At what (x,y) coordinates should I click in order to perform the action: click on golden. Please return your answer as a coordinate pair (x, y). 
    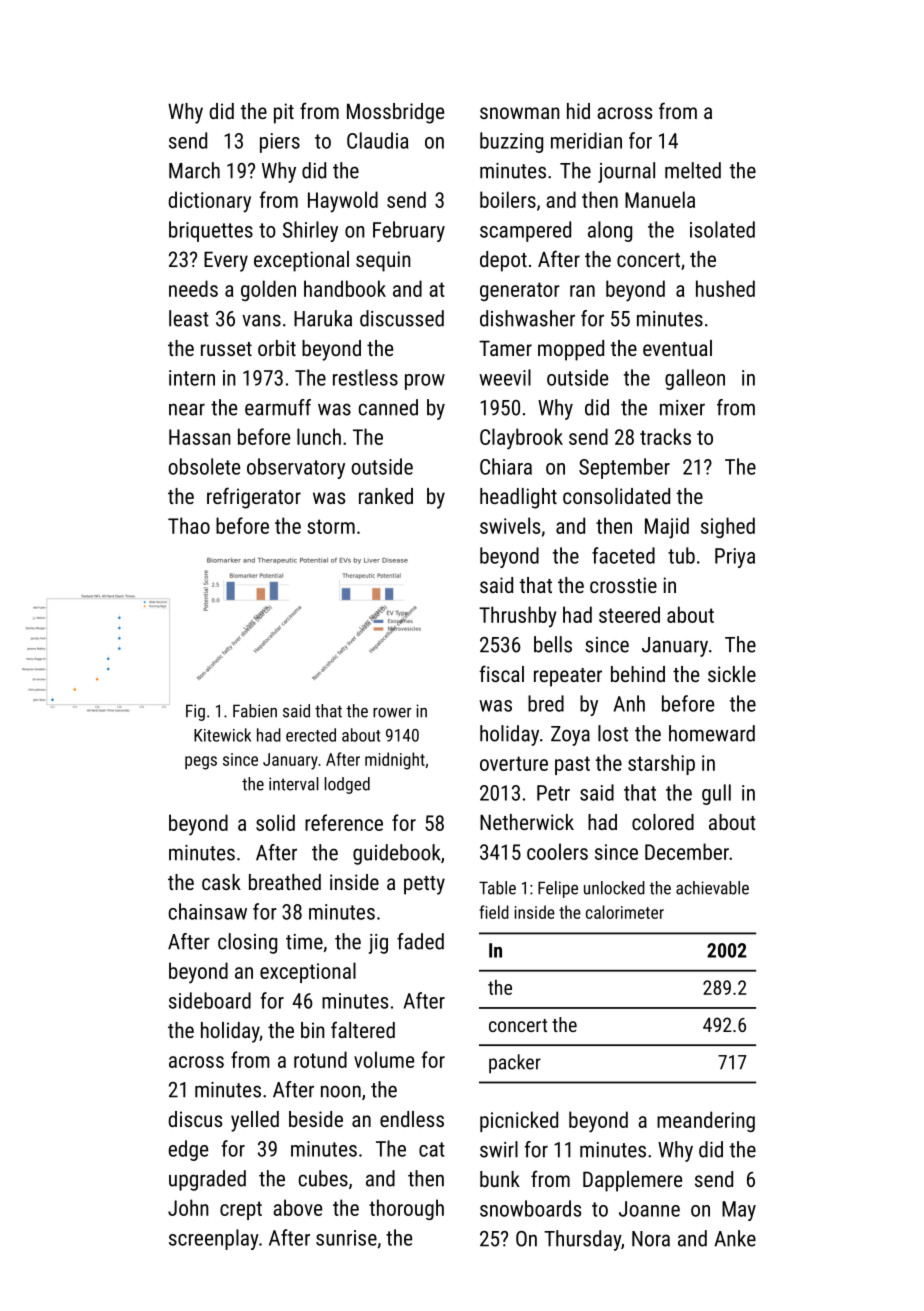
    Looking at the image, I should click on (268, 290).
